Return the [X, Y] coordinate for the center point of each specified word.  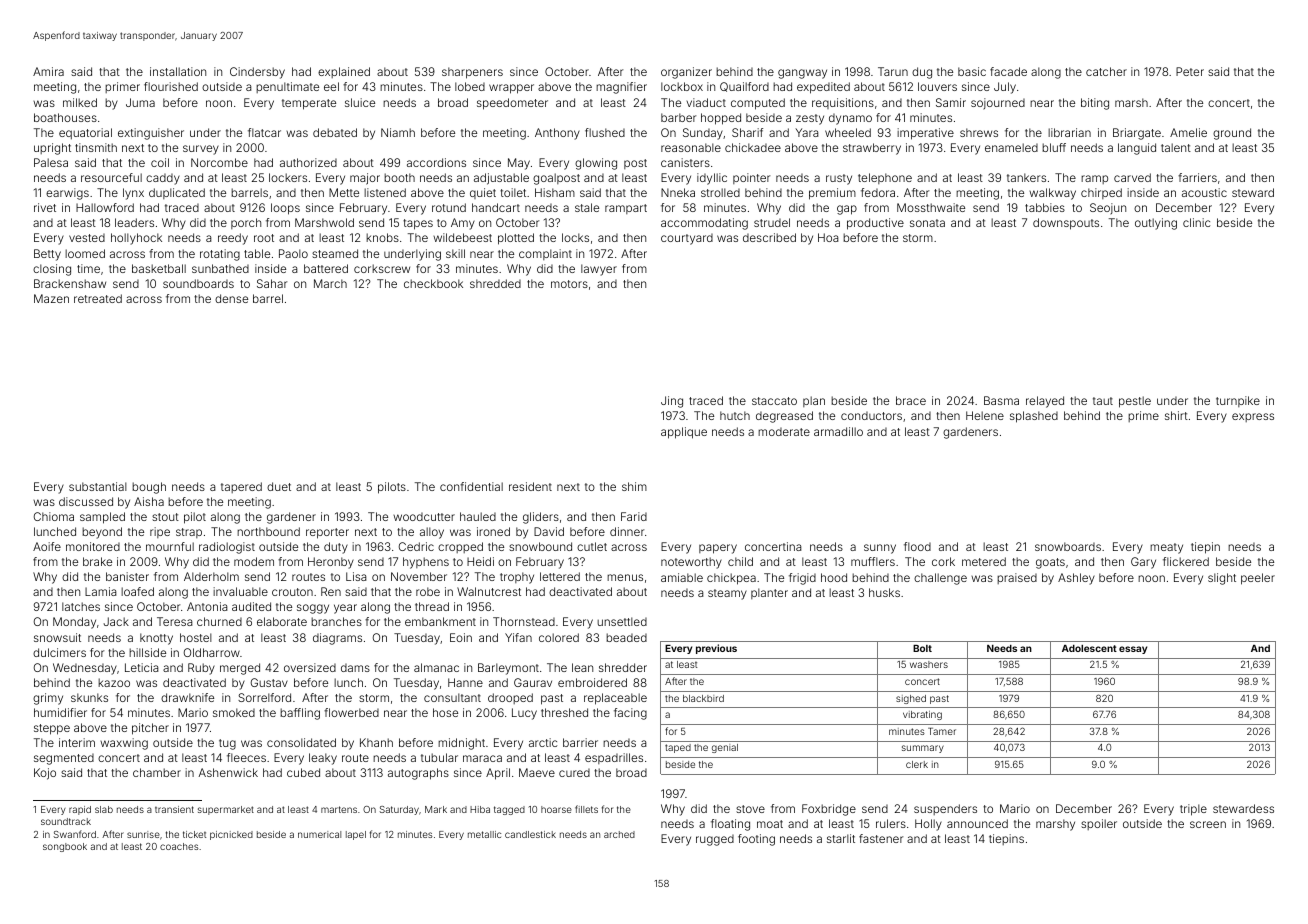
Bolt [922, 648]
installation [178, 71]
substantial [98, 486]
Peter [1190, 71]
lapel [356, 835]
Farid [634, 516]
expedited [823, 88]
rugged [715, 840]
